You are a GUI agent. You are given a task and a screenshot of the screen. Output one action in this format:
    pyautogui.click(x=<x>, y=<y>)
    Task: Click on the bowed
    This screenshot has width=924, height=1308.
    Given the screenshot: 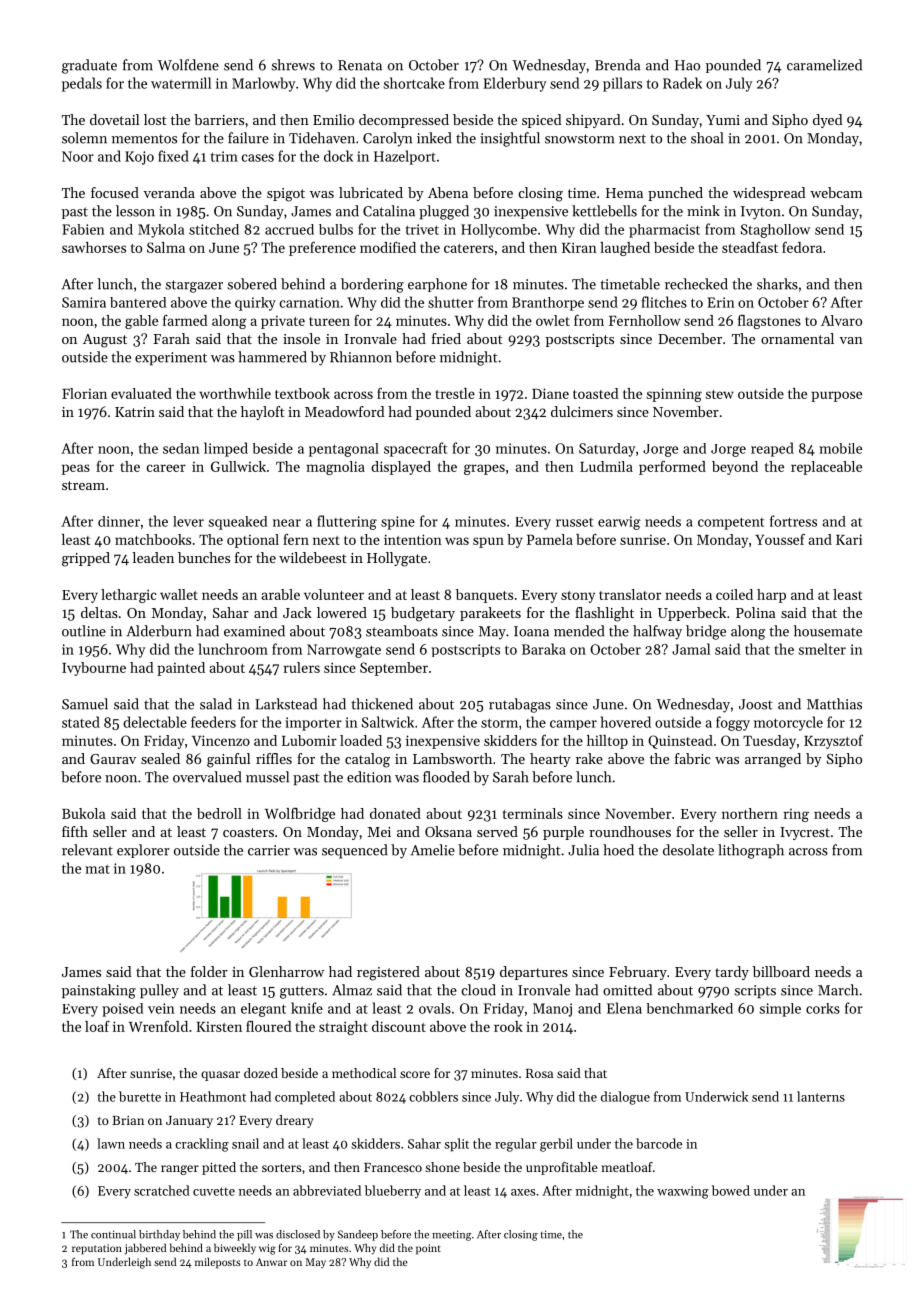 What is the action you would take?
    pyautogui.click(x=731, y=1190)
